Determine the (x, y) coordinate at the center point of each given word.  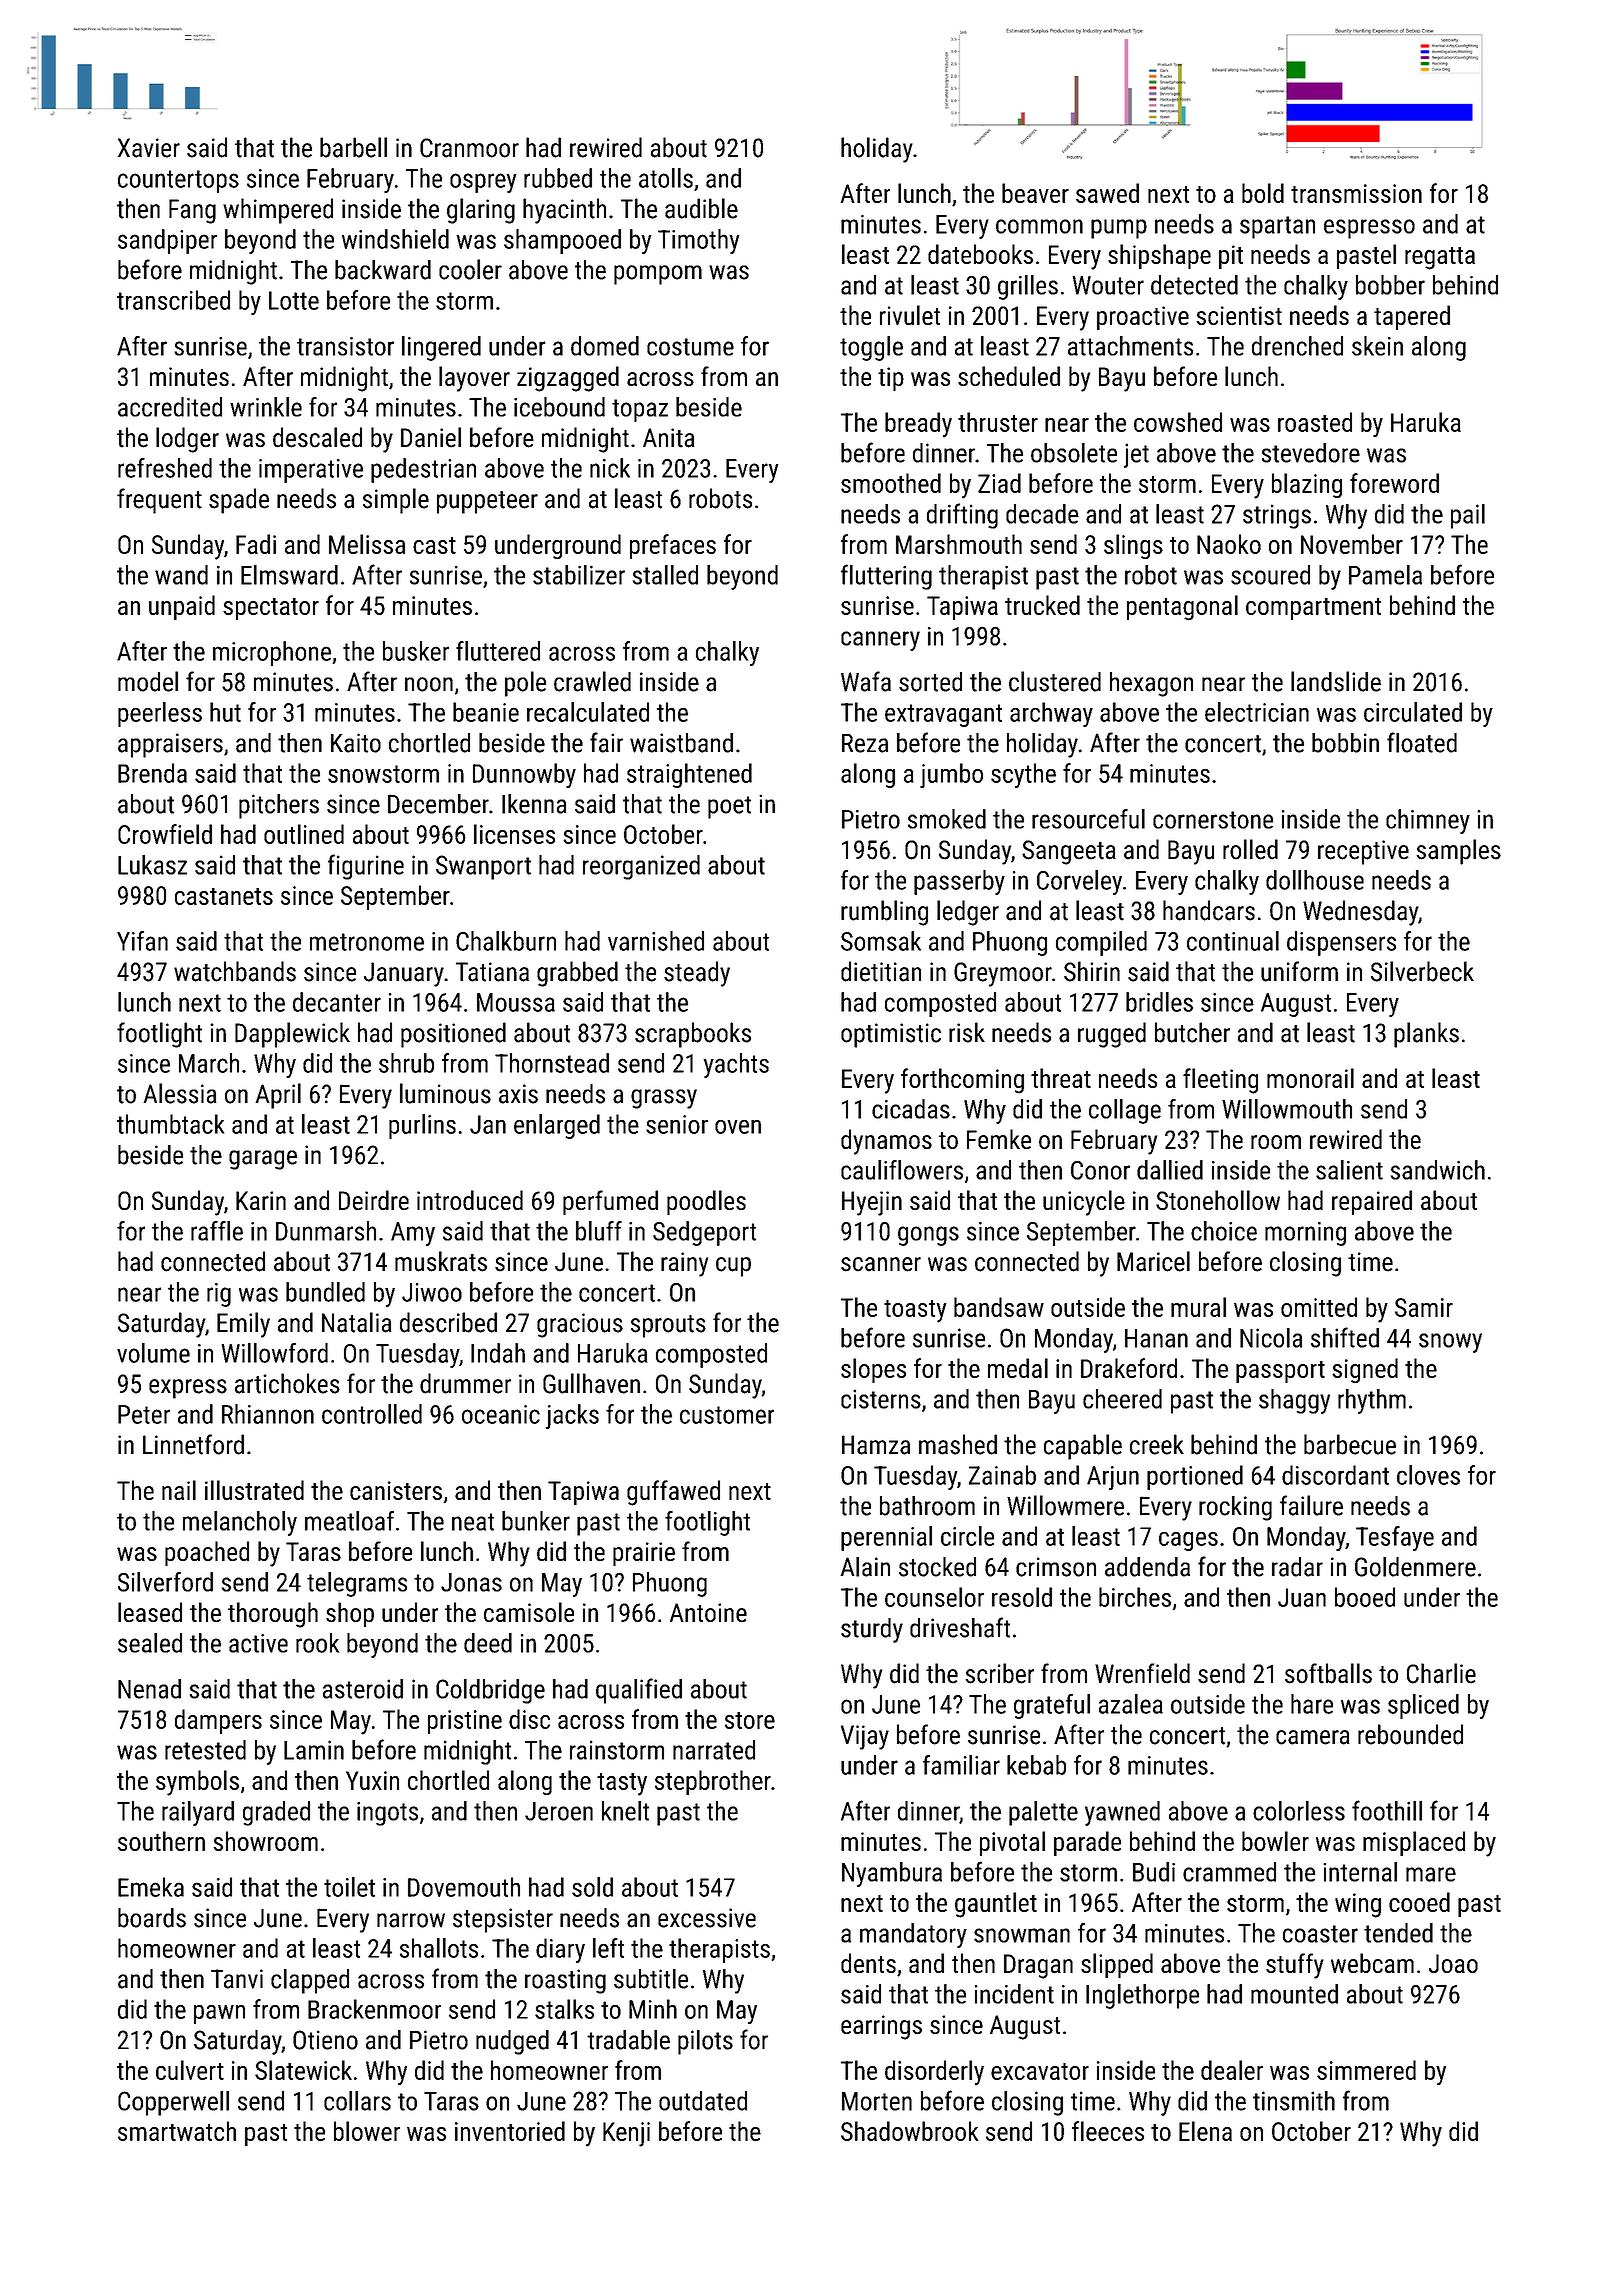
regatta (1440, 258)
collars (357, 2101)
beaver (1035, 193)
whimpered (278, 211)
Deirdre (374, 1200)
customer (727, 1415)
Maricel (1153, 1261)
